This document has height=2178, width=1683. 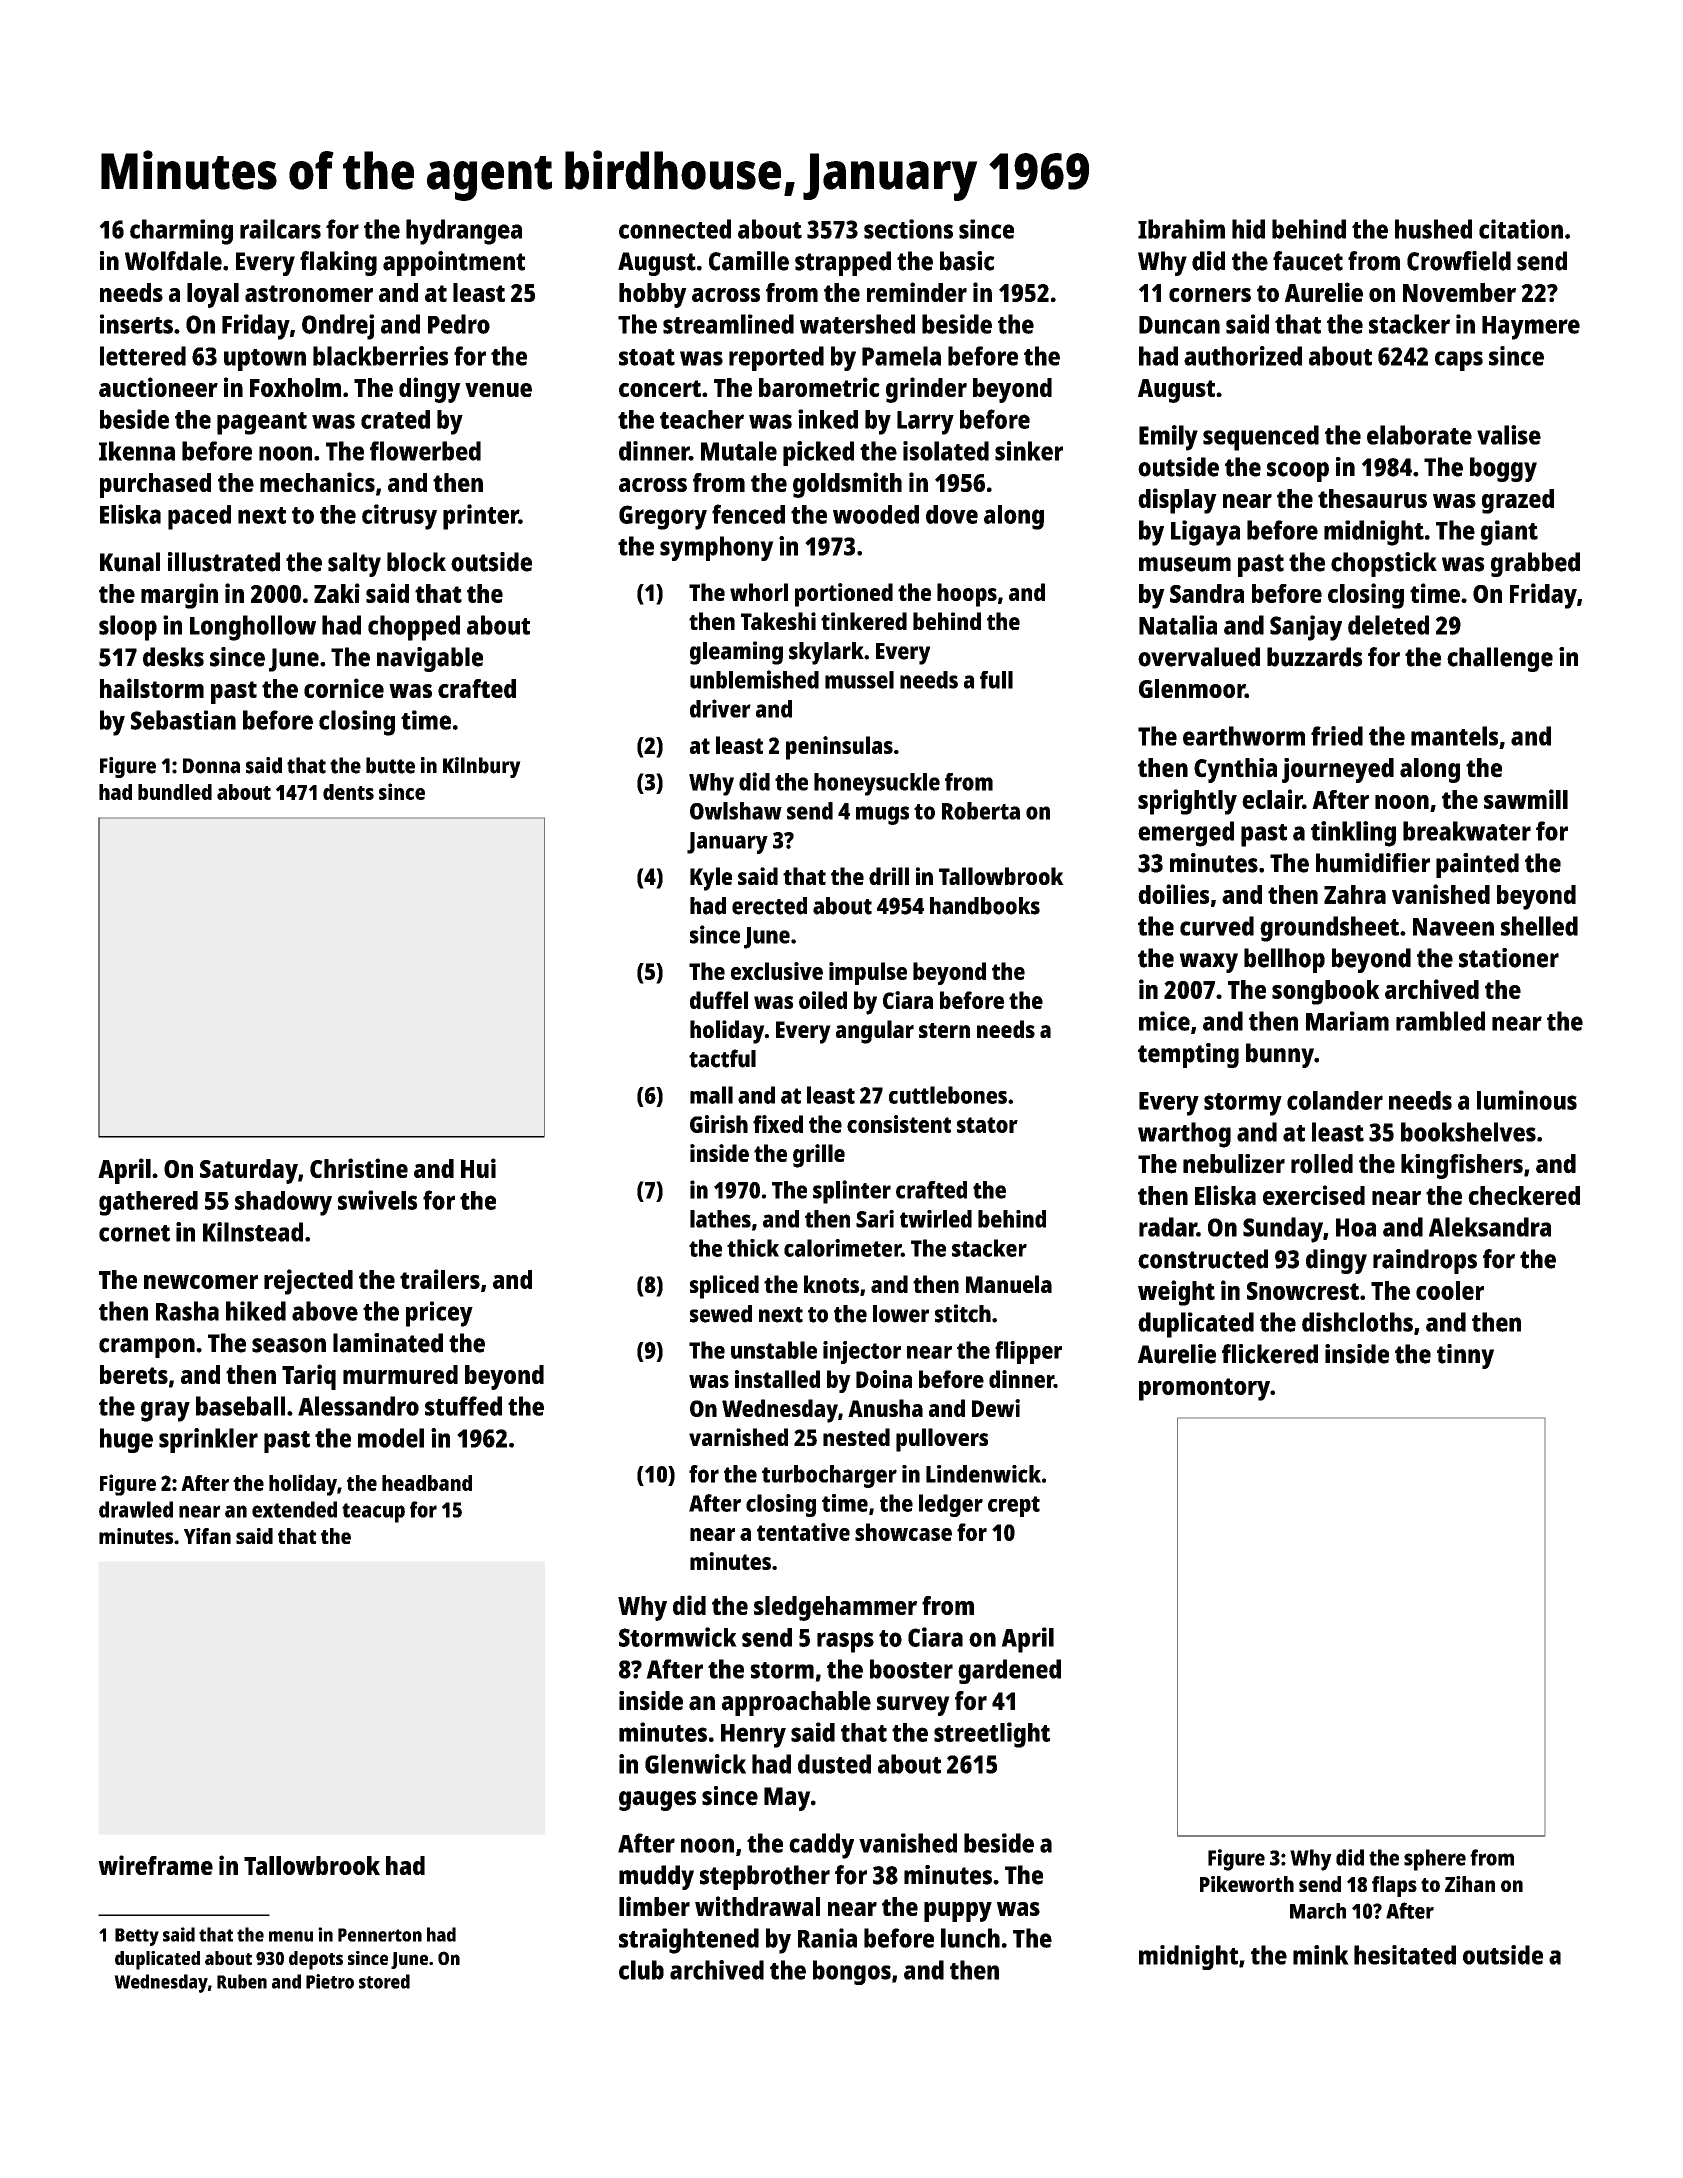 What do you see at coordinates (852, 1972) in the document?
I see `bongos` at bounding box center [852, 1972].
